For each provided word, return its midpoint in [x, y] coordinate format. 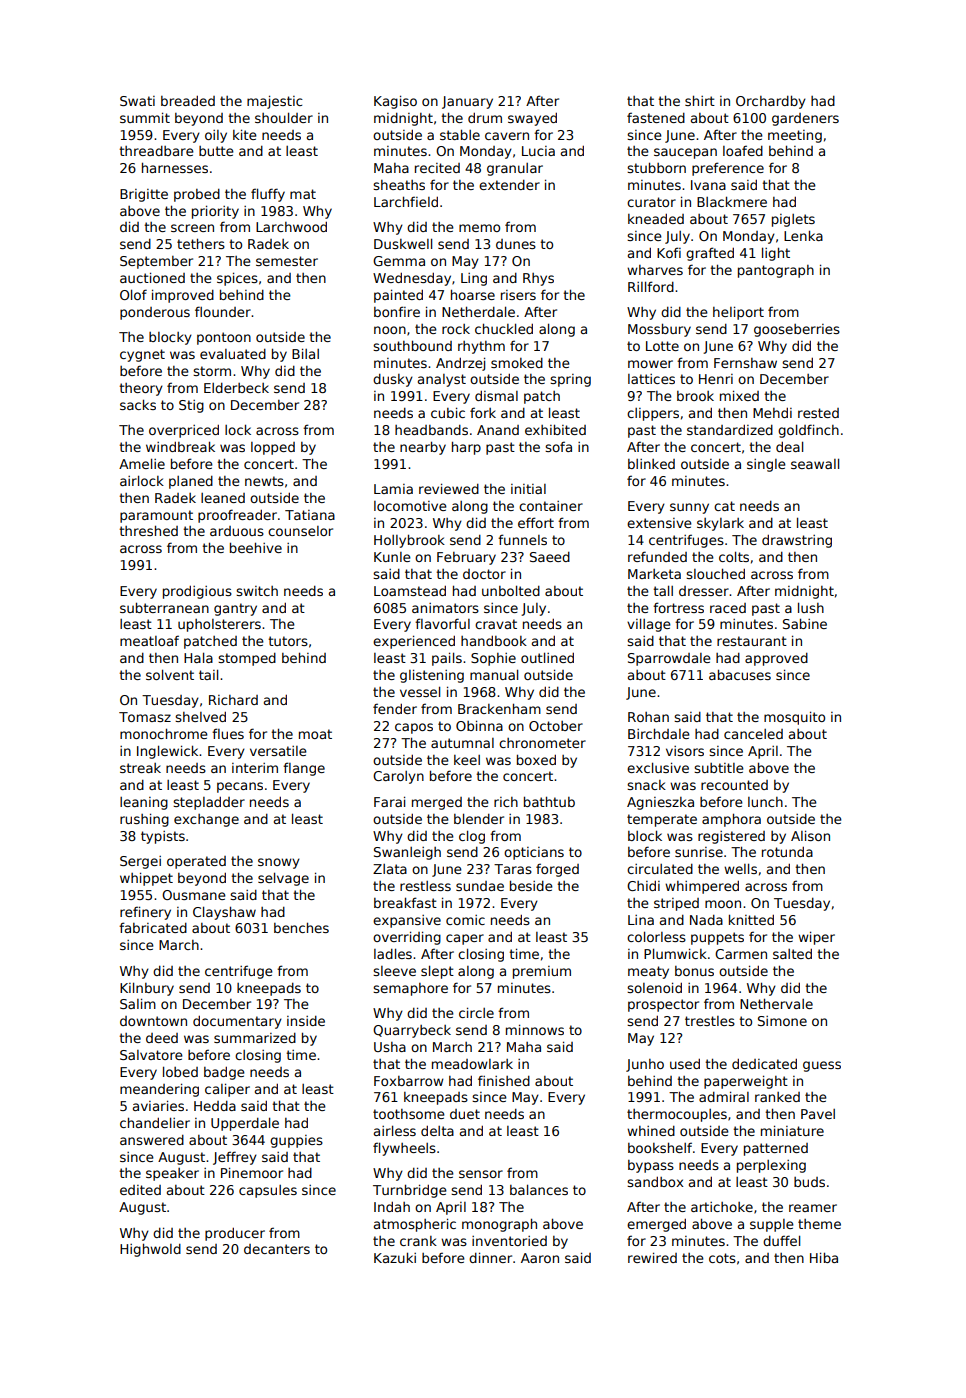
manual [494, 674]
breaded [188, 101]
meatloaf [149, 640]
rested [818, 413]
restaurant [752, 641]
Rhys [538, 279]
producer [235, 1234]
